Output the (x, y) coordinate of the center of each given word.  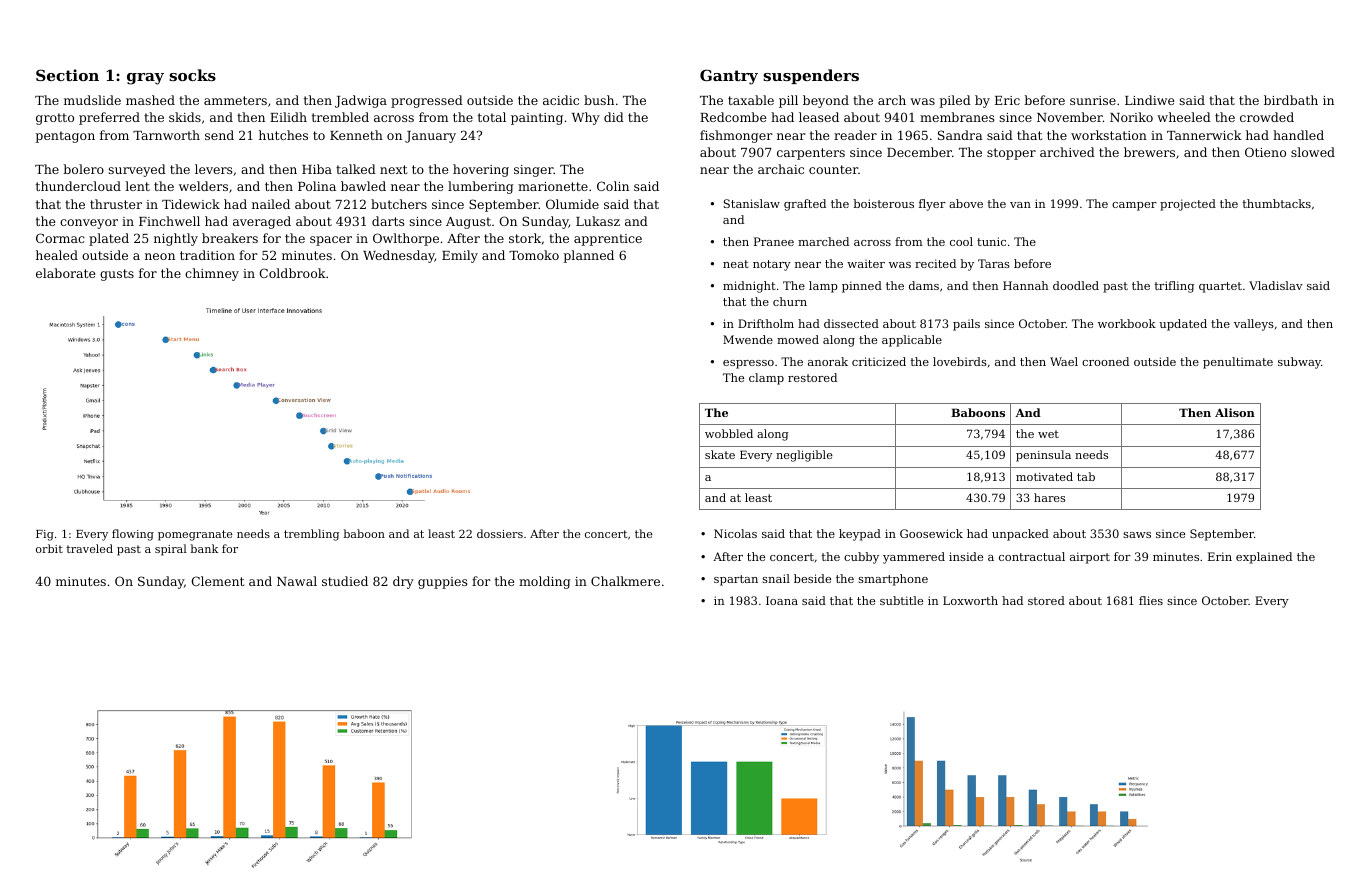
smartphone (893, 580)
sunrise (1093, 100)
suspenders (811, 76)
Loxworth (970, 600)
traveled (89, 548)
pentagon (65, 137)
